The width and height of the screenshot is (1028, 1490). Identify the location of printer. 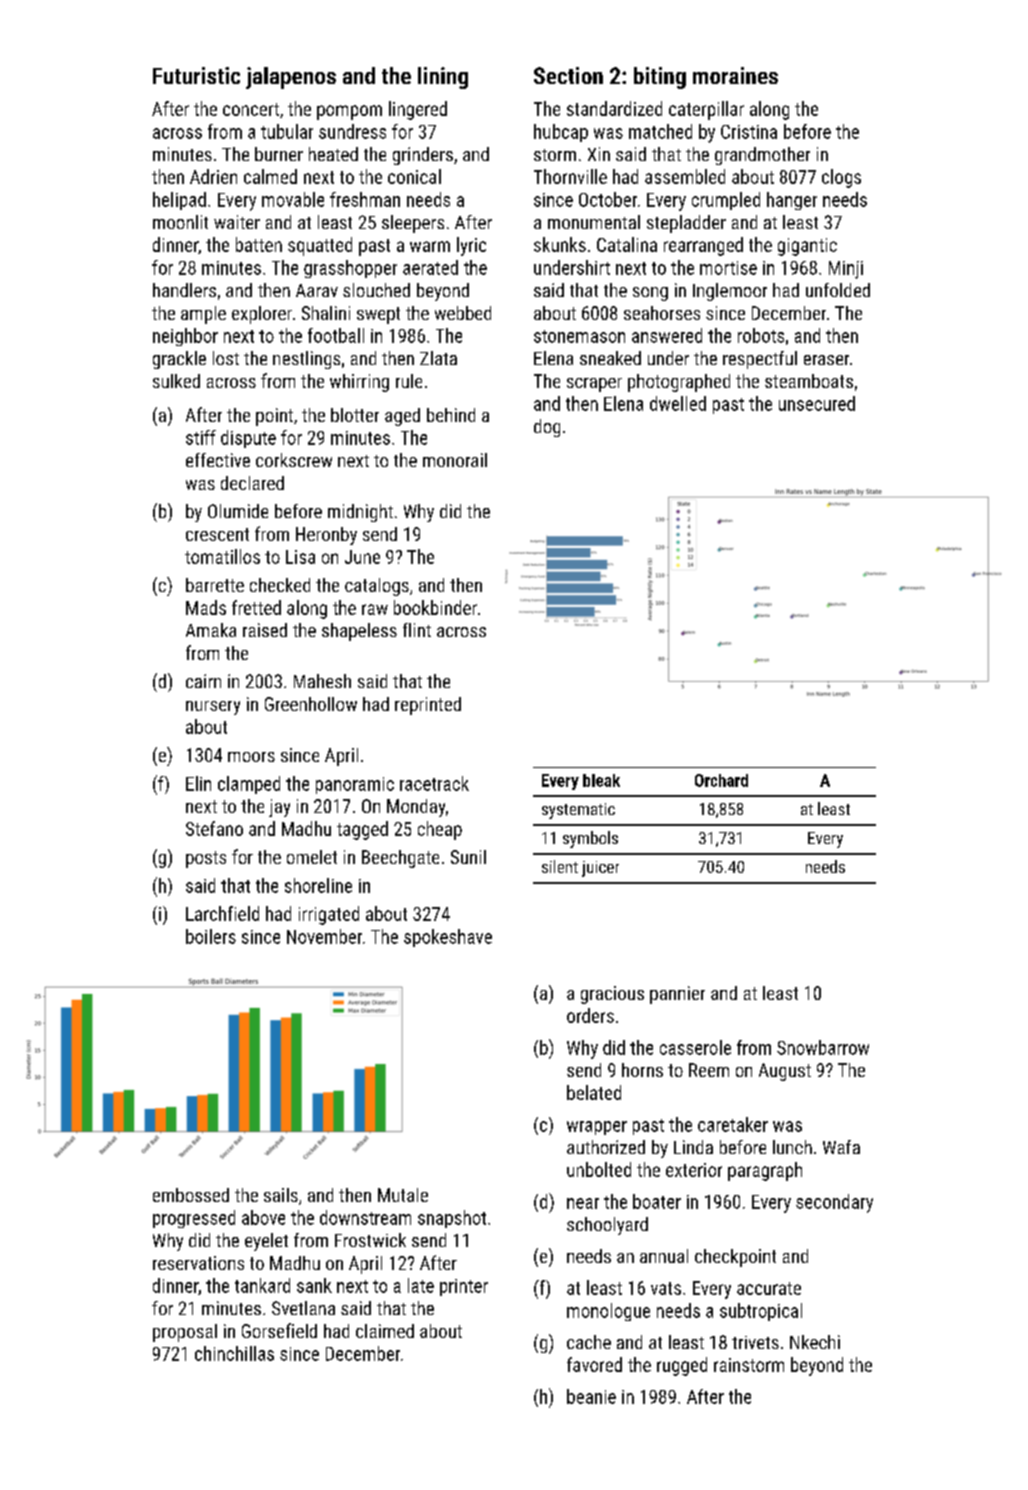
(464, 1287).
